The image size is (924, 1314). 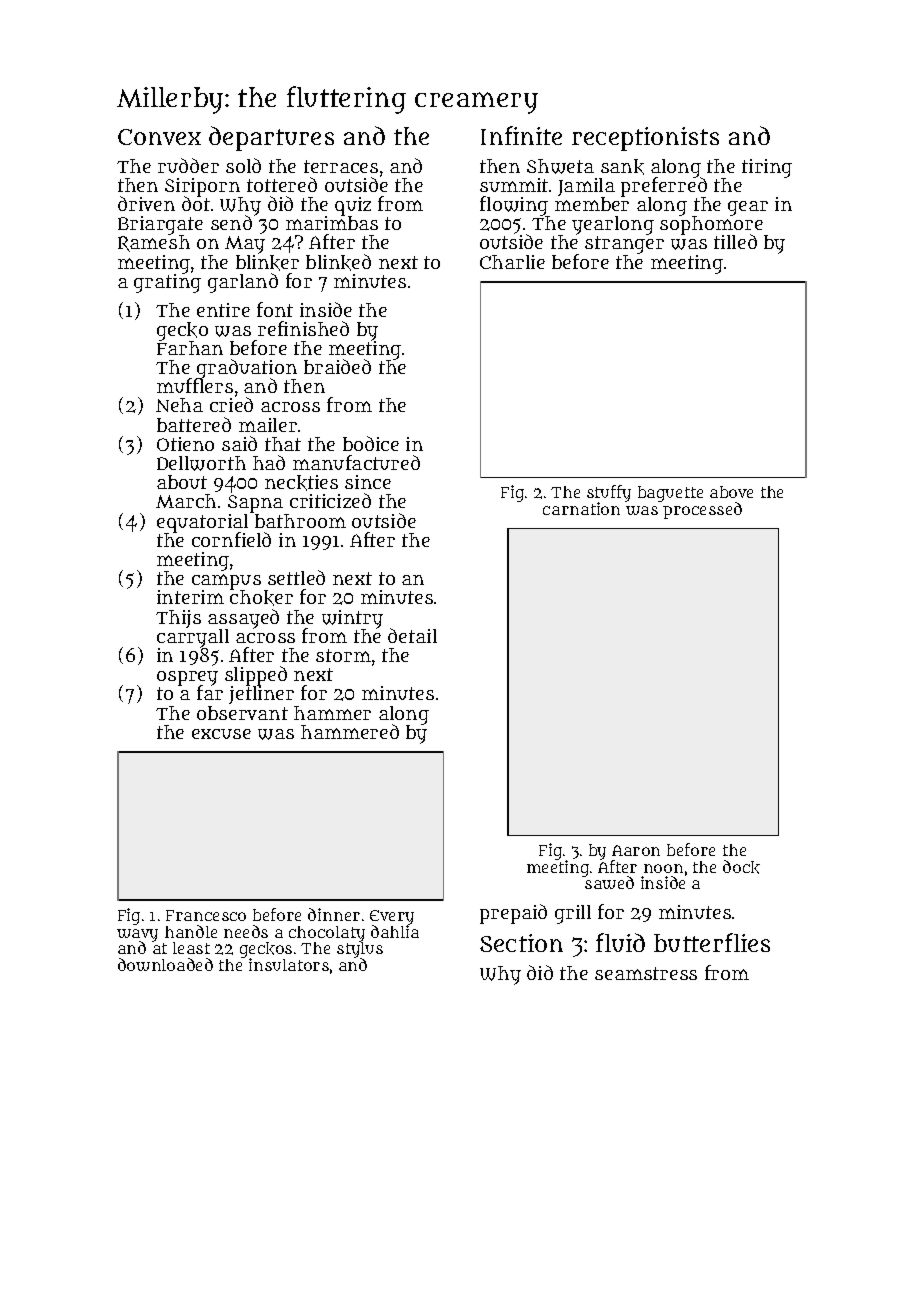 What do you see at coordinates (343, 655) in the screenshot?
I see `storm` at bounding box center [343, 655].
